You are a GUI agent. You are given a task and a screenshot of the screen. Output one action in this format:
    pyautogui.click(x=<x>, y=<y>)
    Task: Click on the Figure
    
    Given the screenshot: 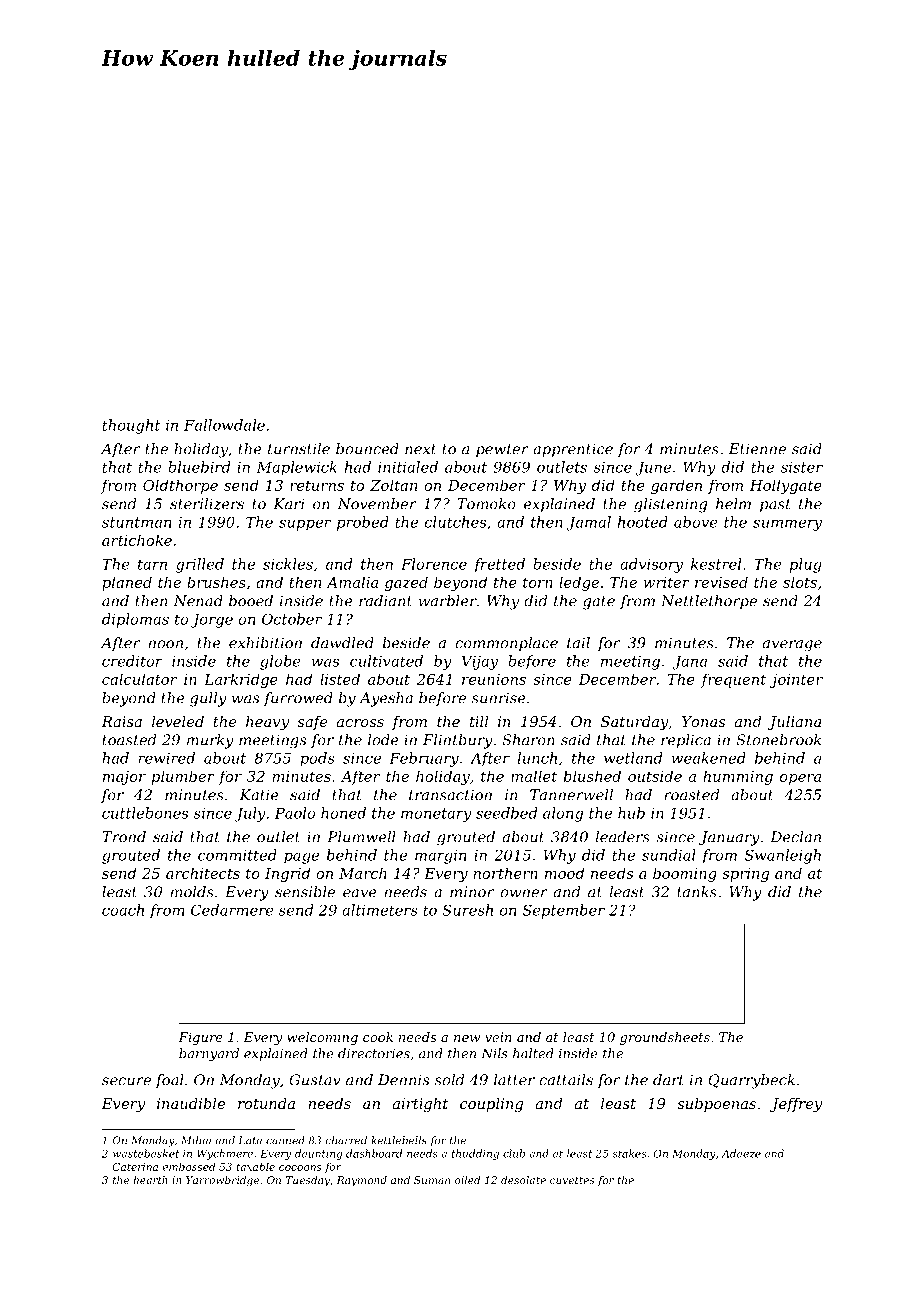 What is the action you would take?
    pyautogui.click(x=200, y=1038)
